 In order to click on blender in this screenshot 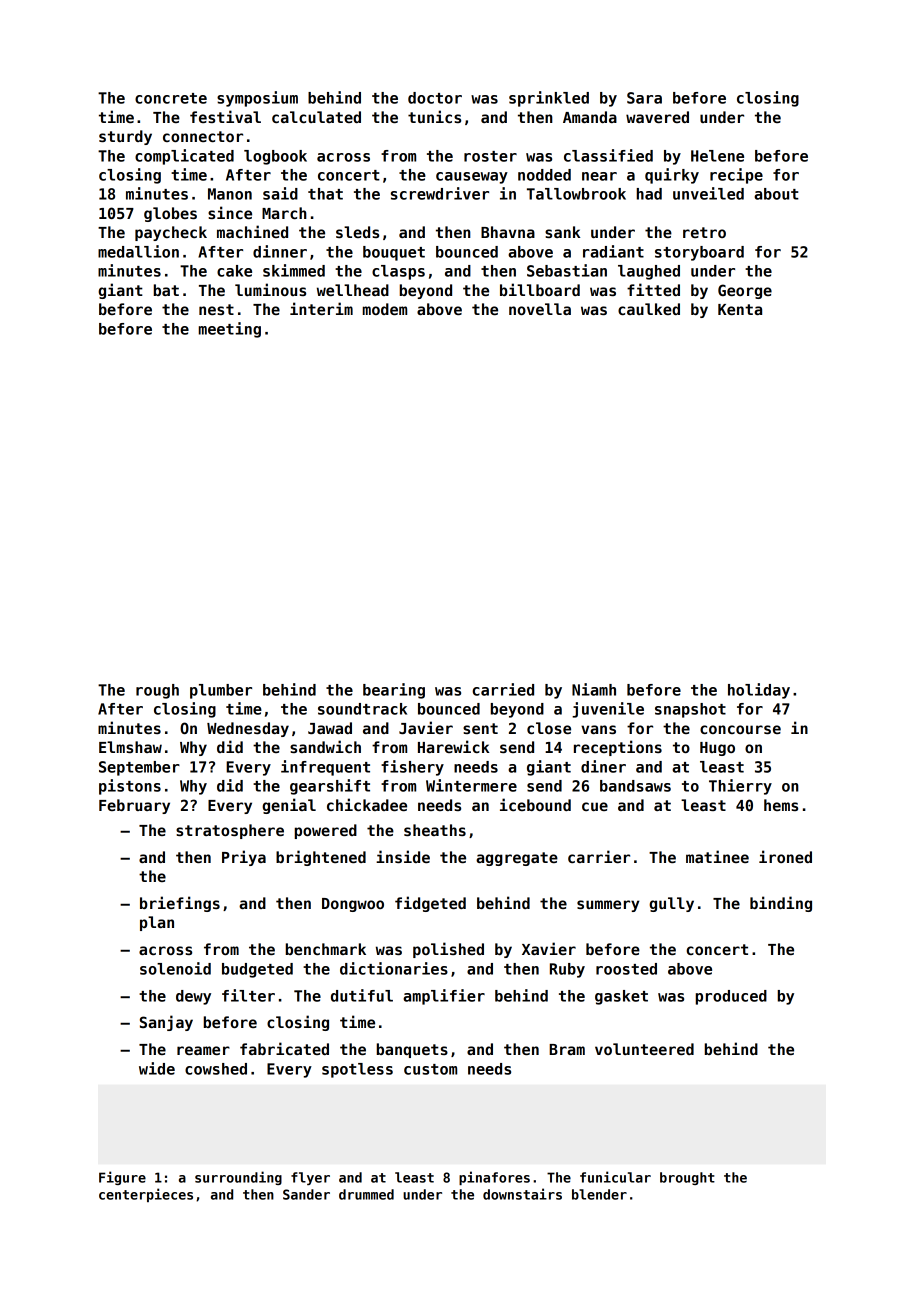, I will do `click(599, 1194)`.
